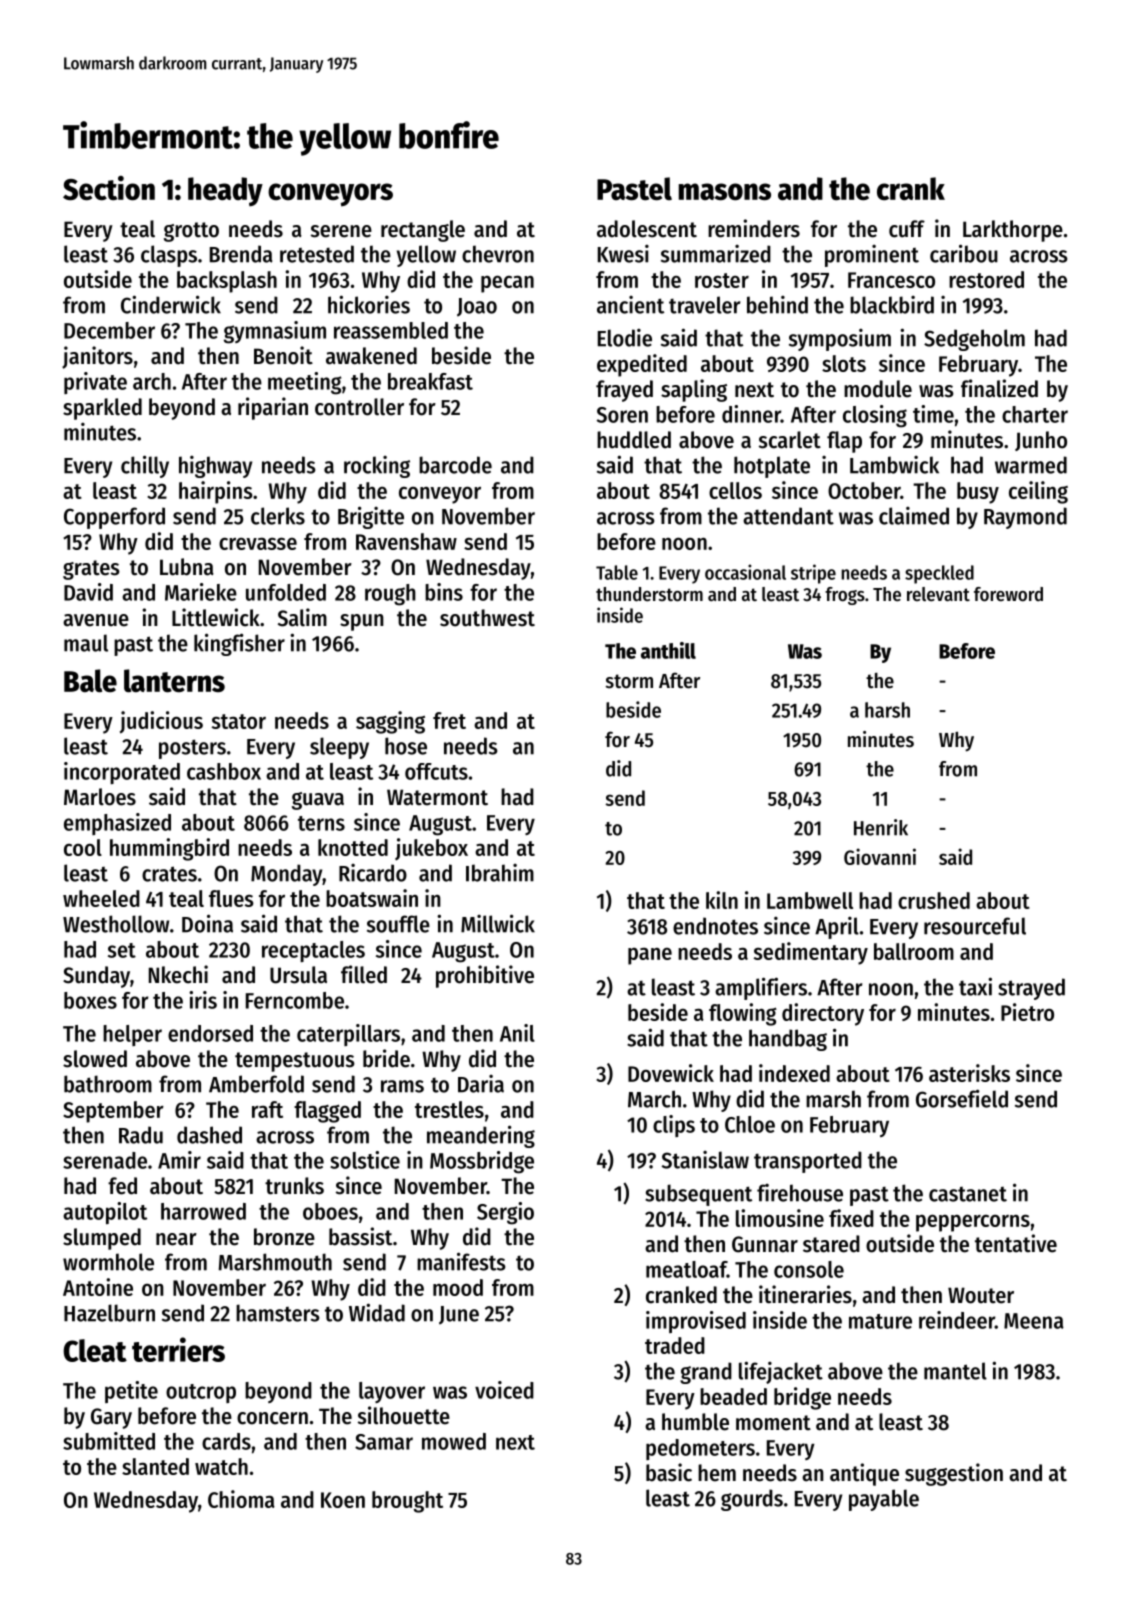  I want to click on occasional, so click(745, 572).
